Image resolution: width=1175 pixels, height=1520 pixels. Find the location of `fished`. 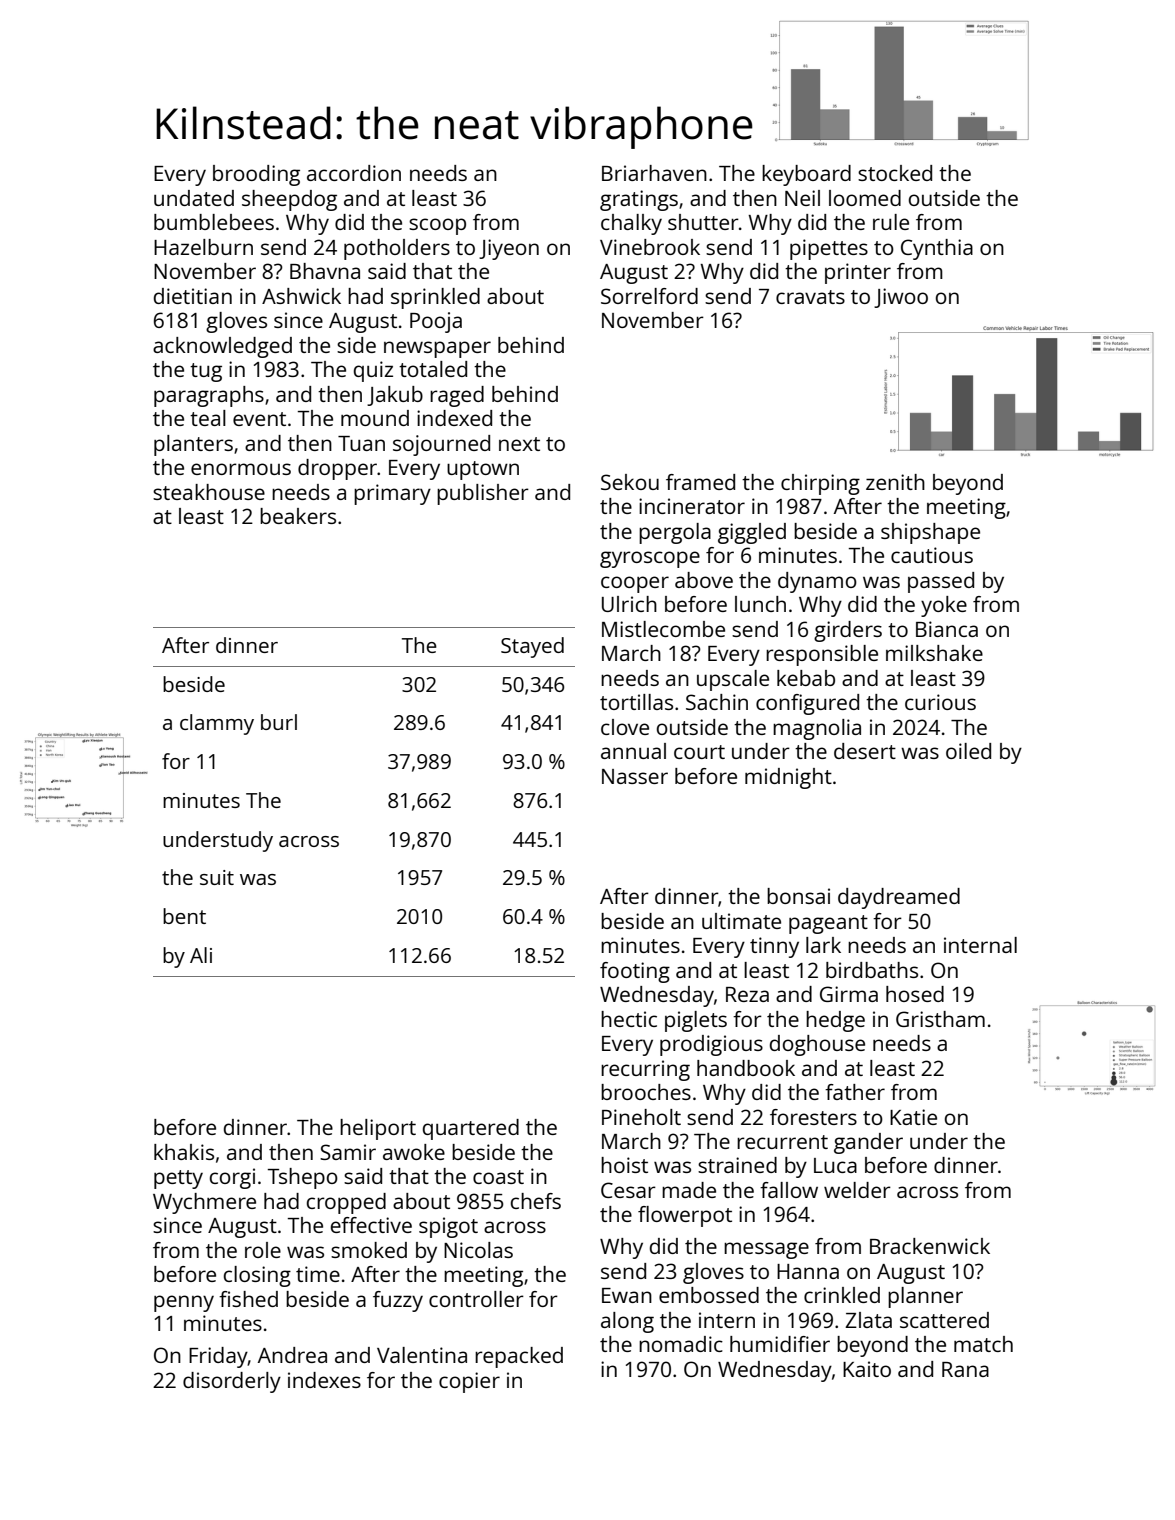

fished is located at coordinates (248, 1299).
